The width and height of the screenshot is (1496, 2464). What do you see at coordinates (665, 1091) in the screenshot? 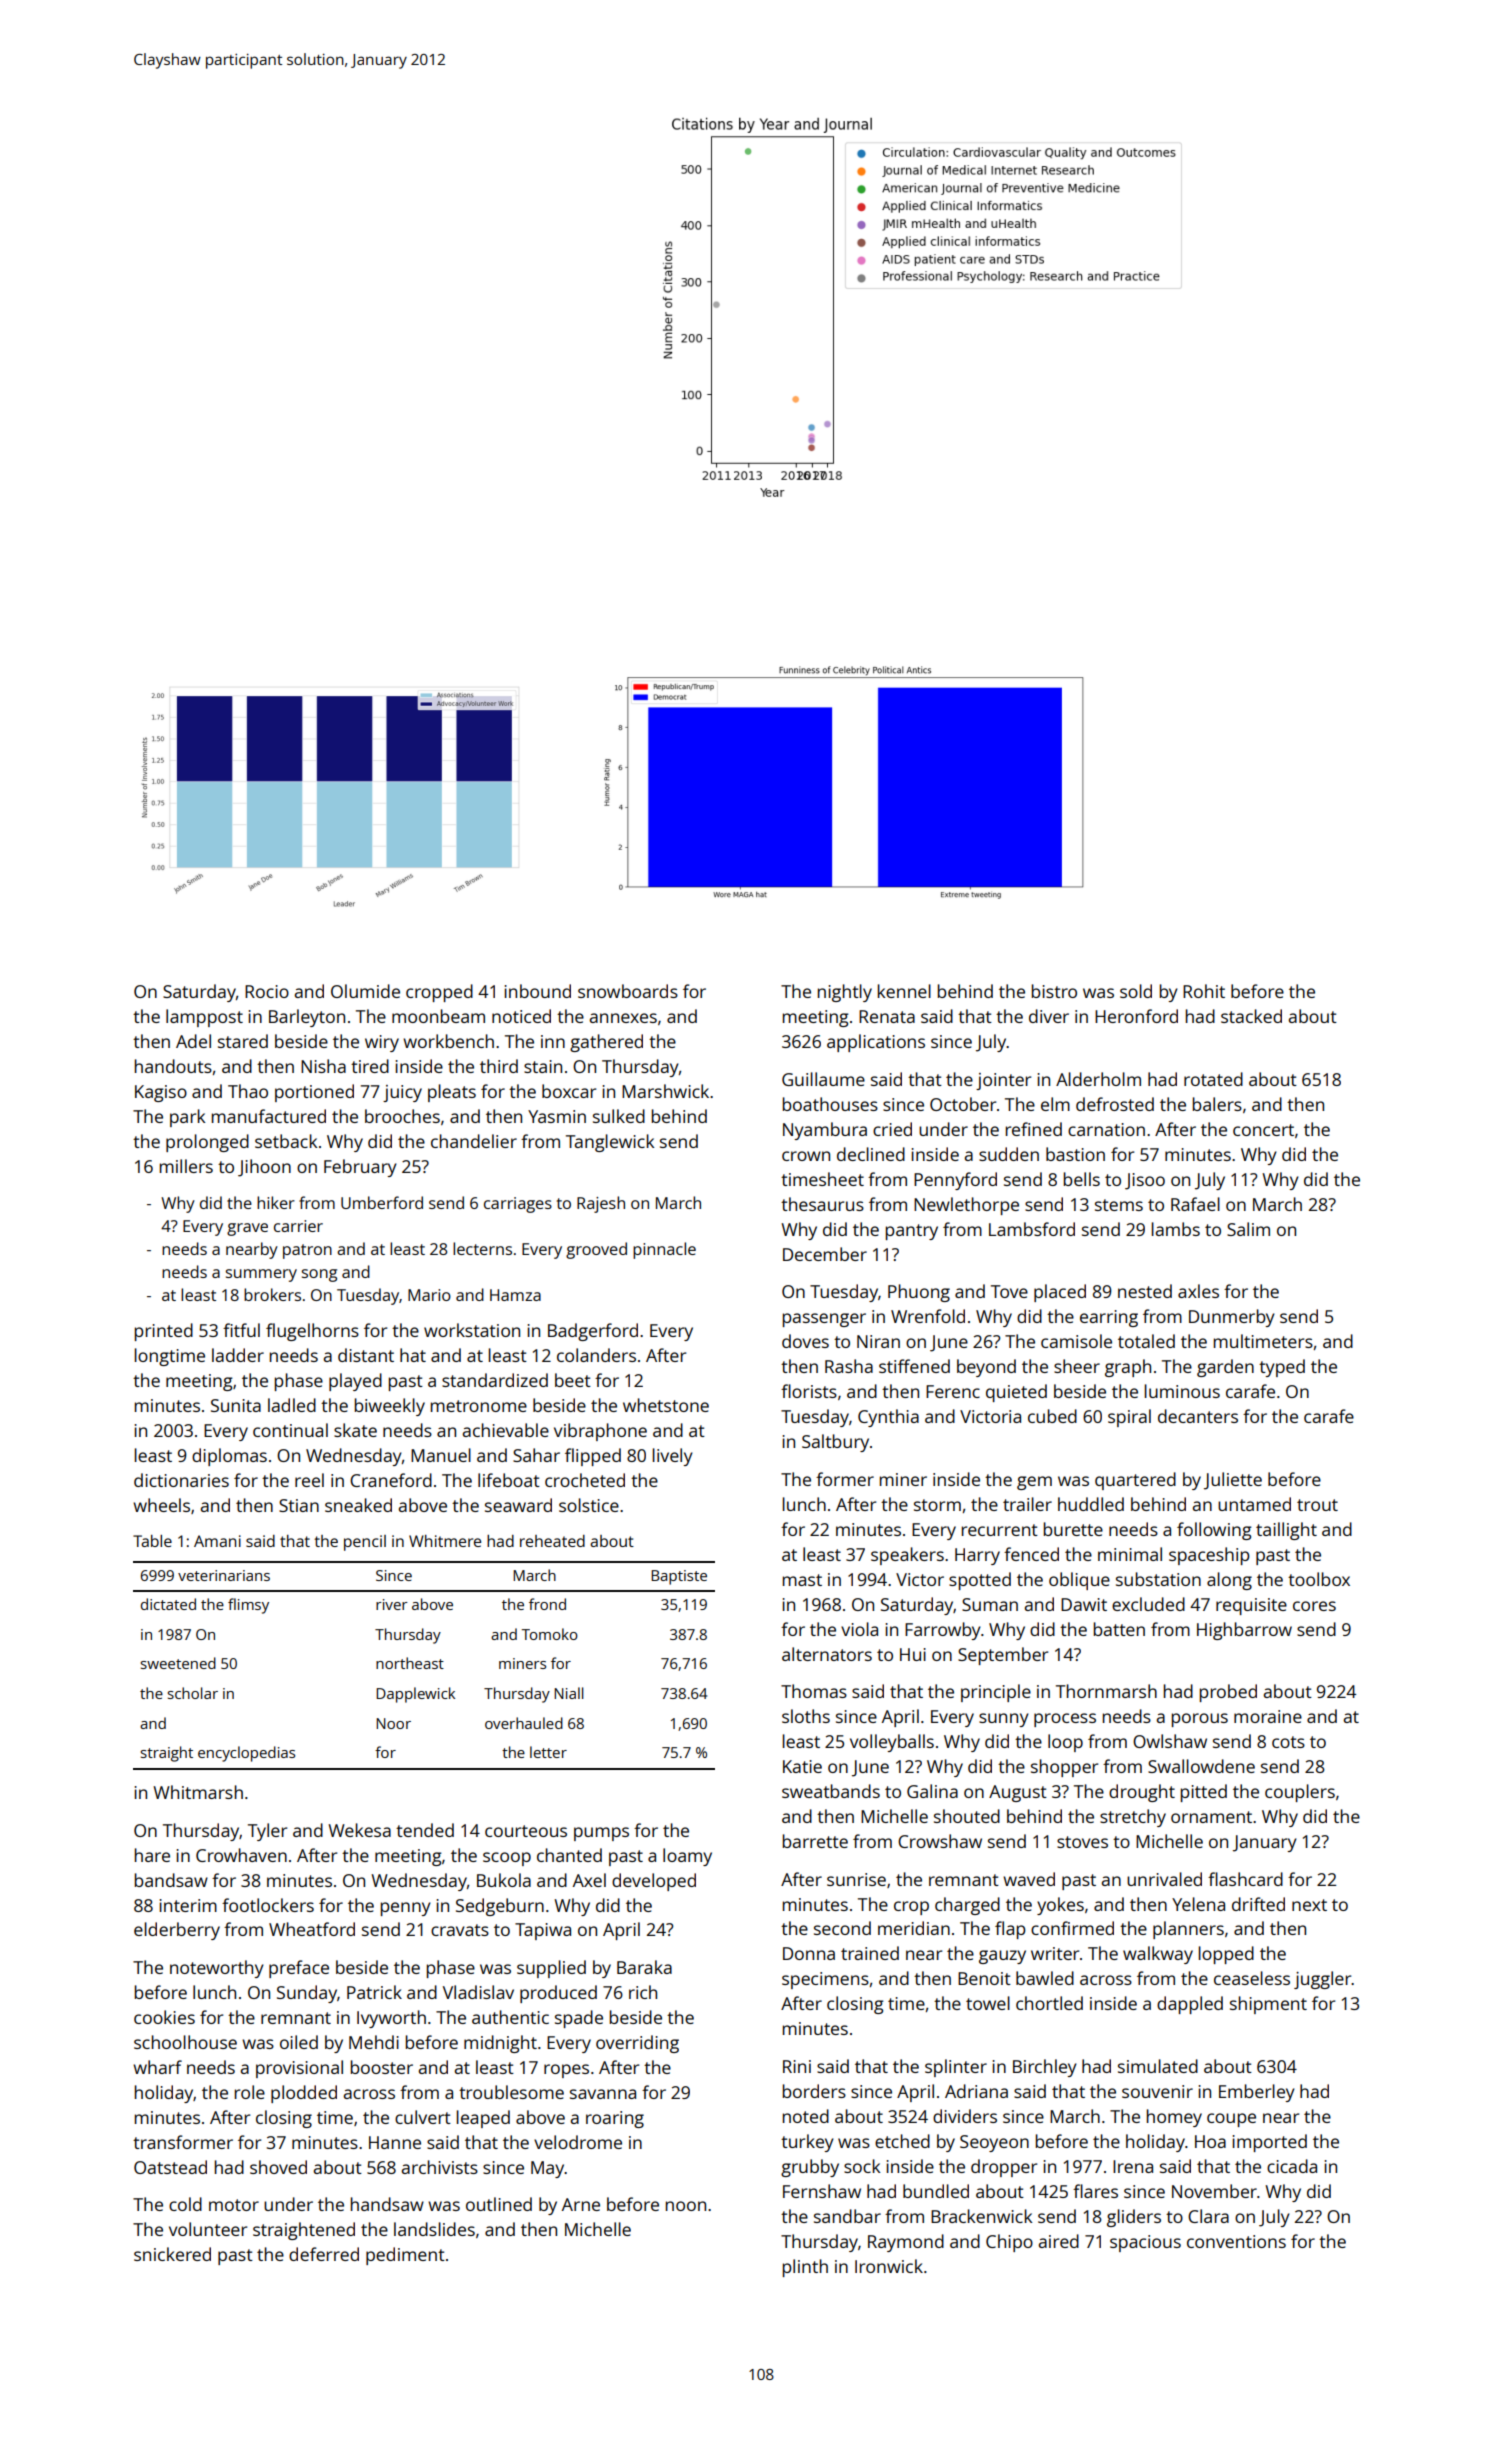
I see `Marshwick` at bounding box center [665, 1091].
